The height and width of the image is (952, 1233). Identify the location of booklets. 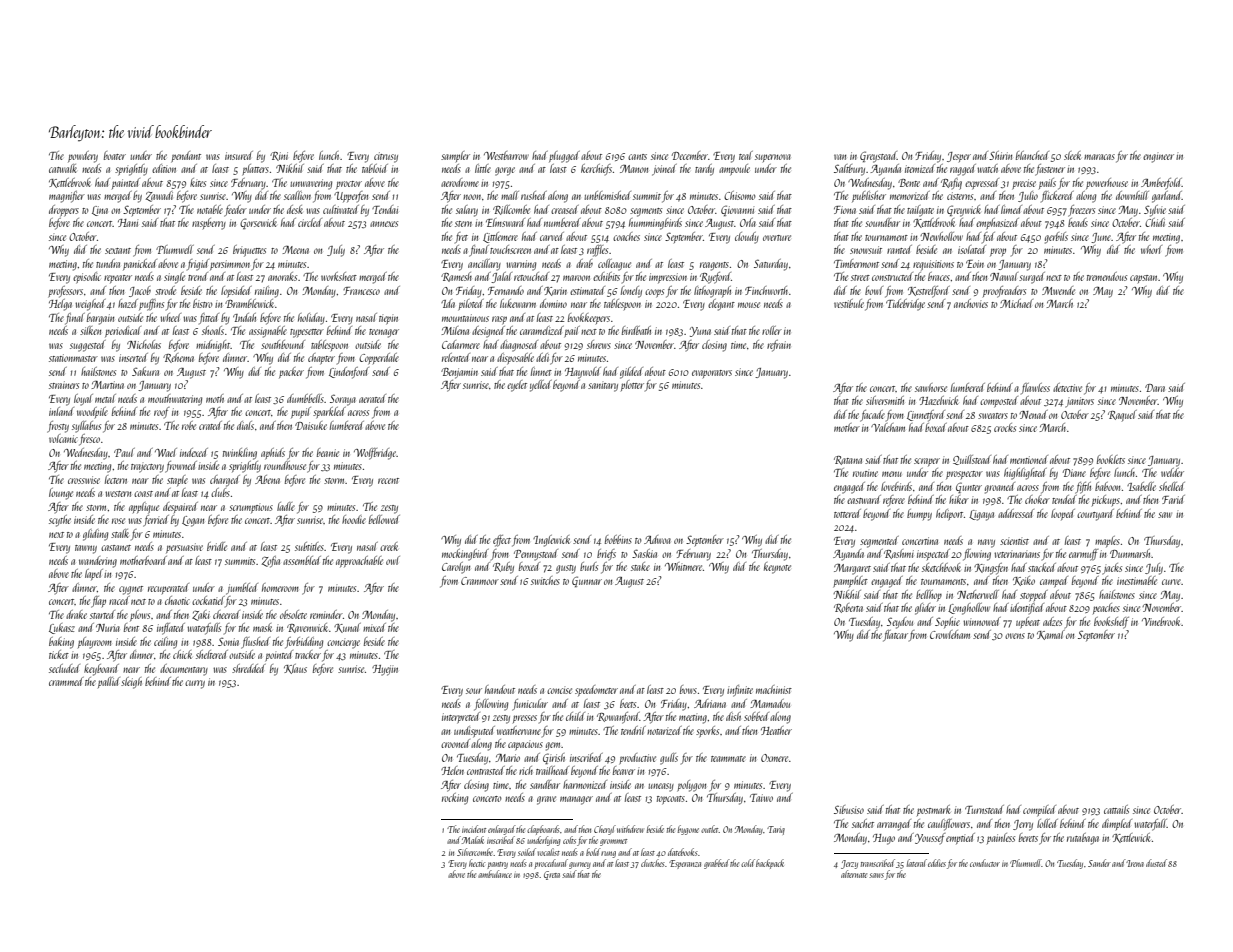
(1111, 459).
